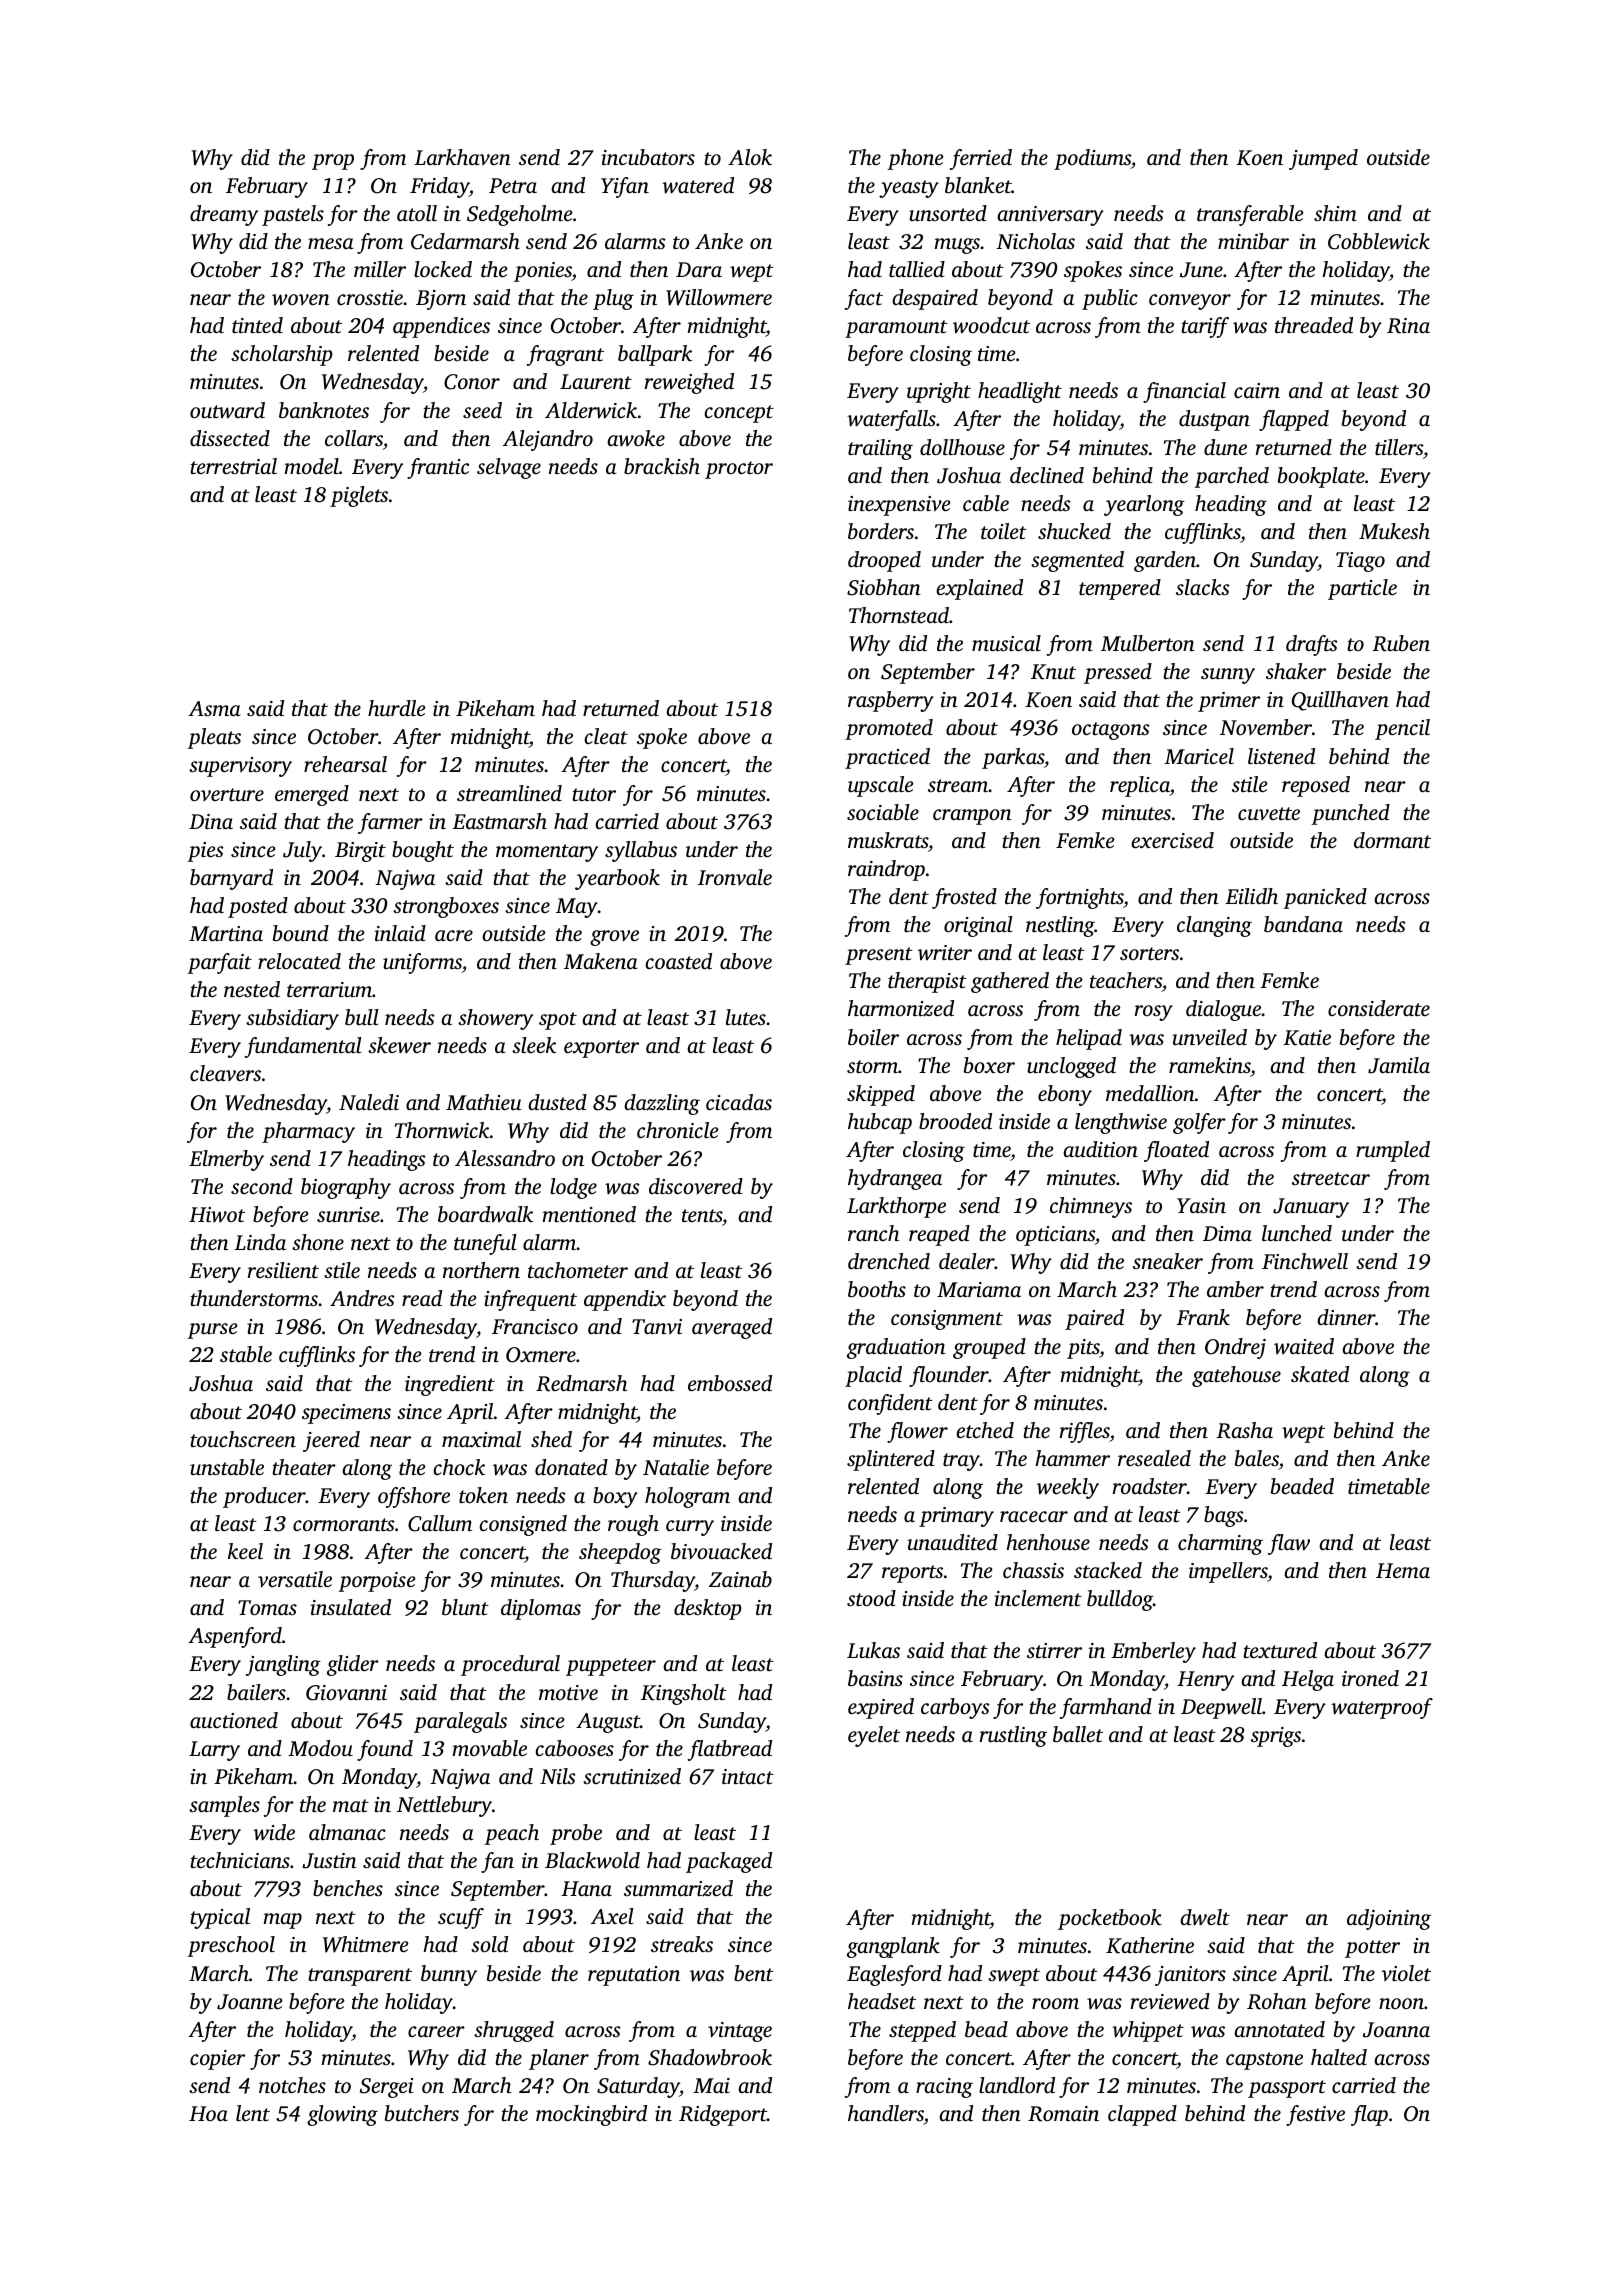 The width and height of the page is (1620, 2292). Describe the element at coordinates (1269, 813) in the page. I see `cuvette` at that location.
